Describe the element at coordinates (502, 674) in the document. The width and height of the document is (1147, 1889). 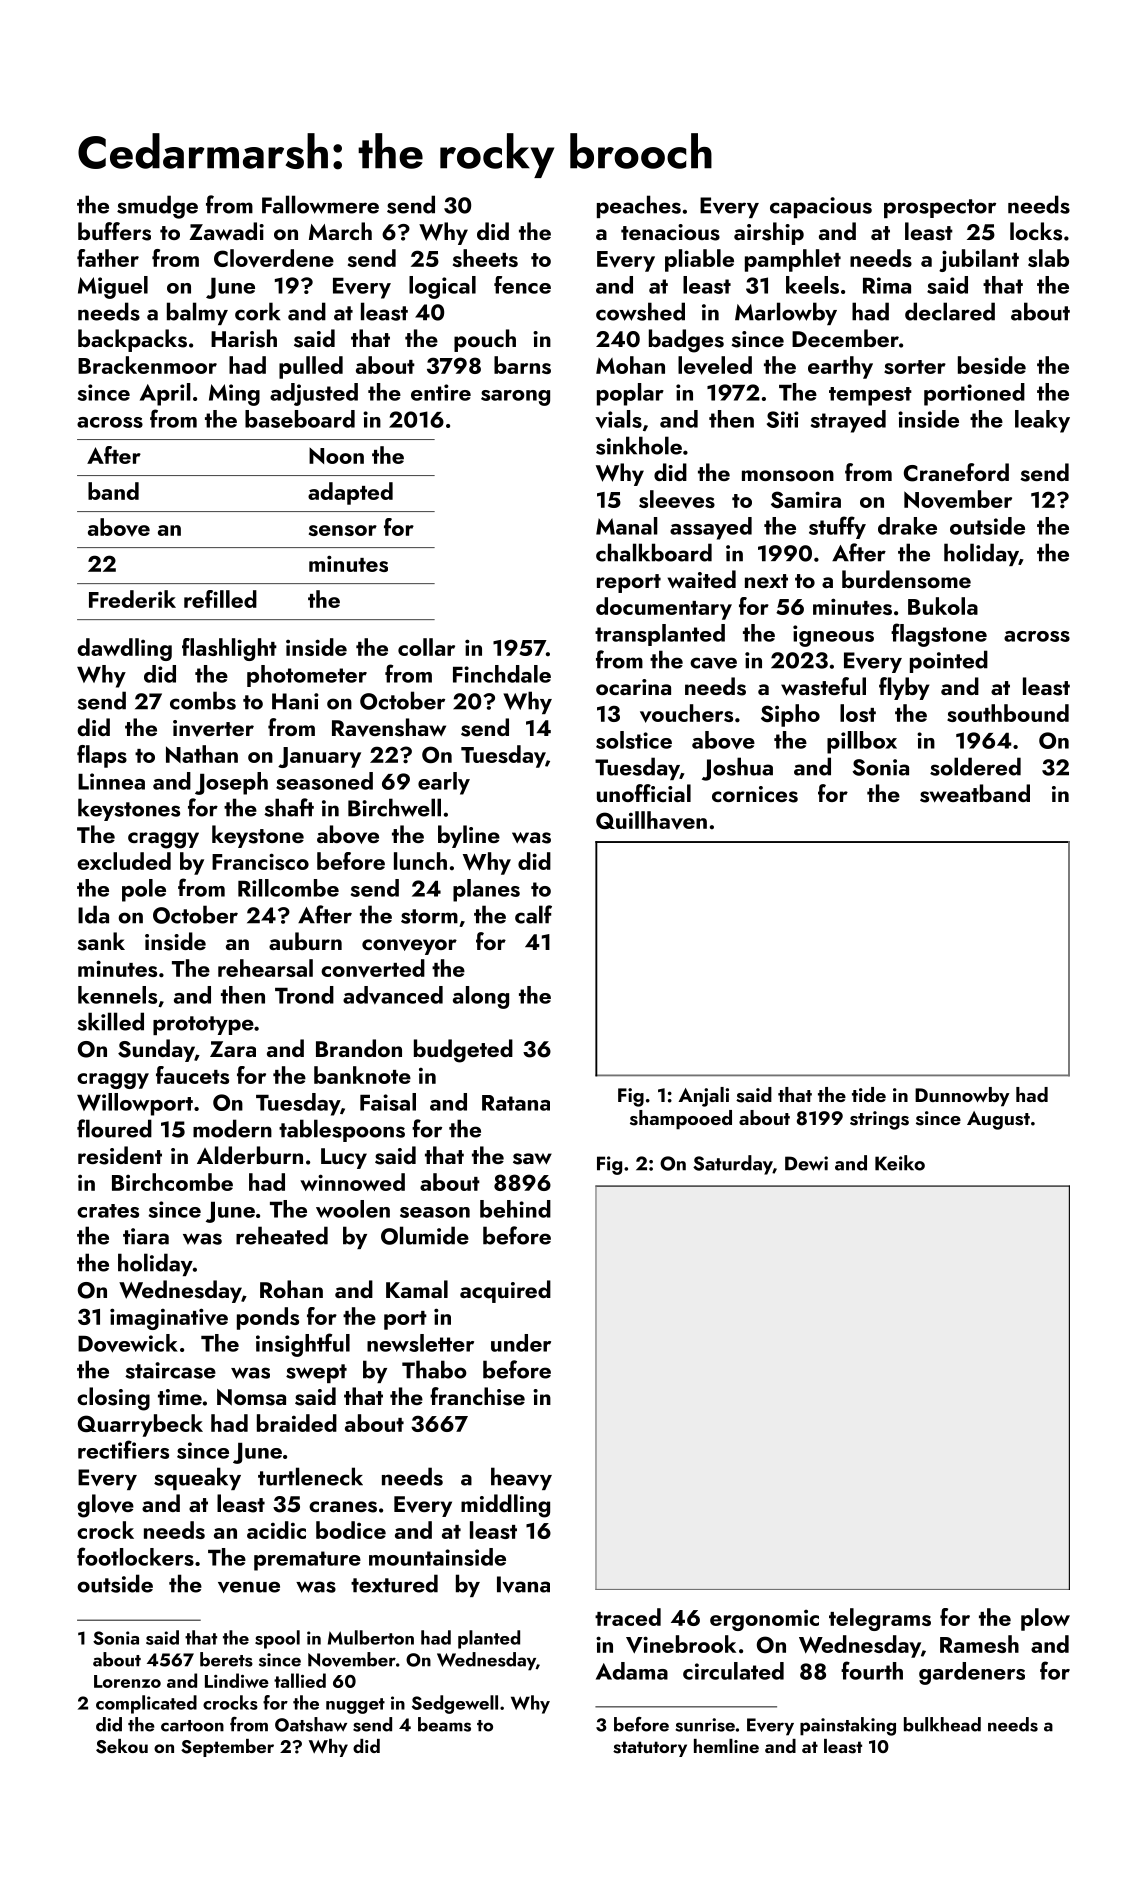
I see `Finchdale` at that location.
